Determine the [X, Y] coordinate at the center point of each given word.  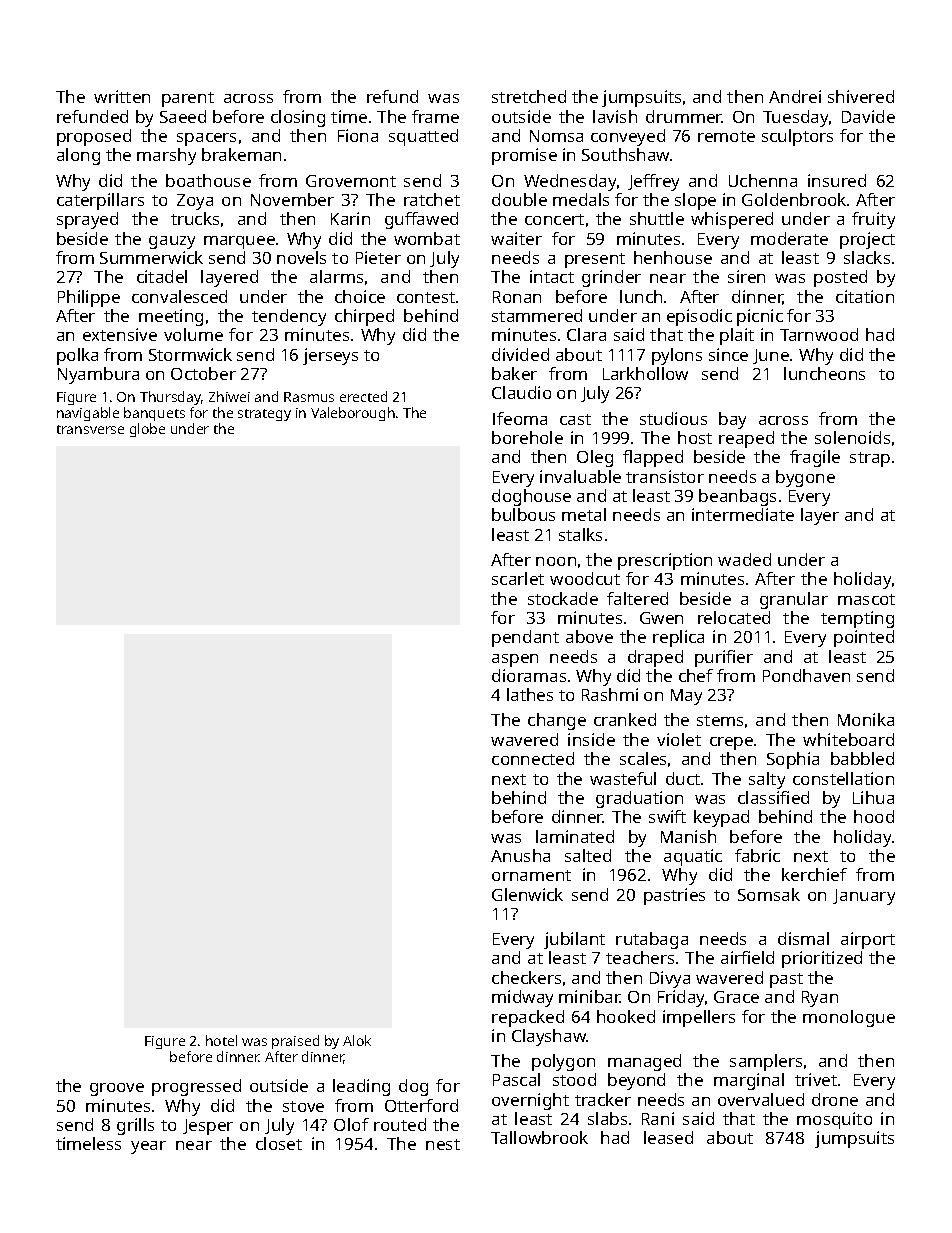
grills [135, 1126]
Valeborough [353, 414]
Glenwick [527, 894]
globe [147, 430]
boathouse [208, 180]
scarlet [518, 578]
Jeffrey [653, 182]
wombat [427, 238]
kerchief [814, 874]
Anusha [520, 855]
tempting [857, 619]
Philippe [89, 298]
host [695, 437]
